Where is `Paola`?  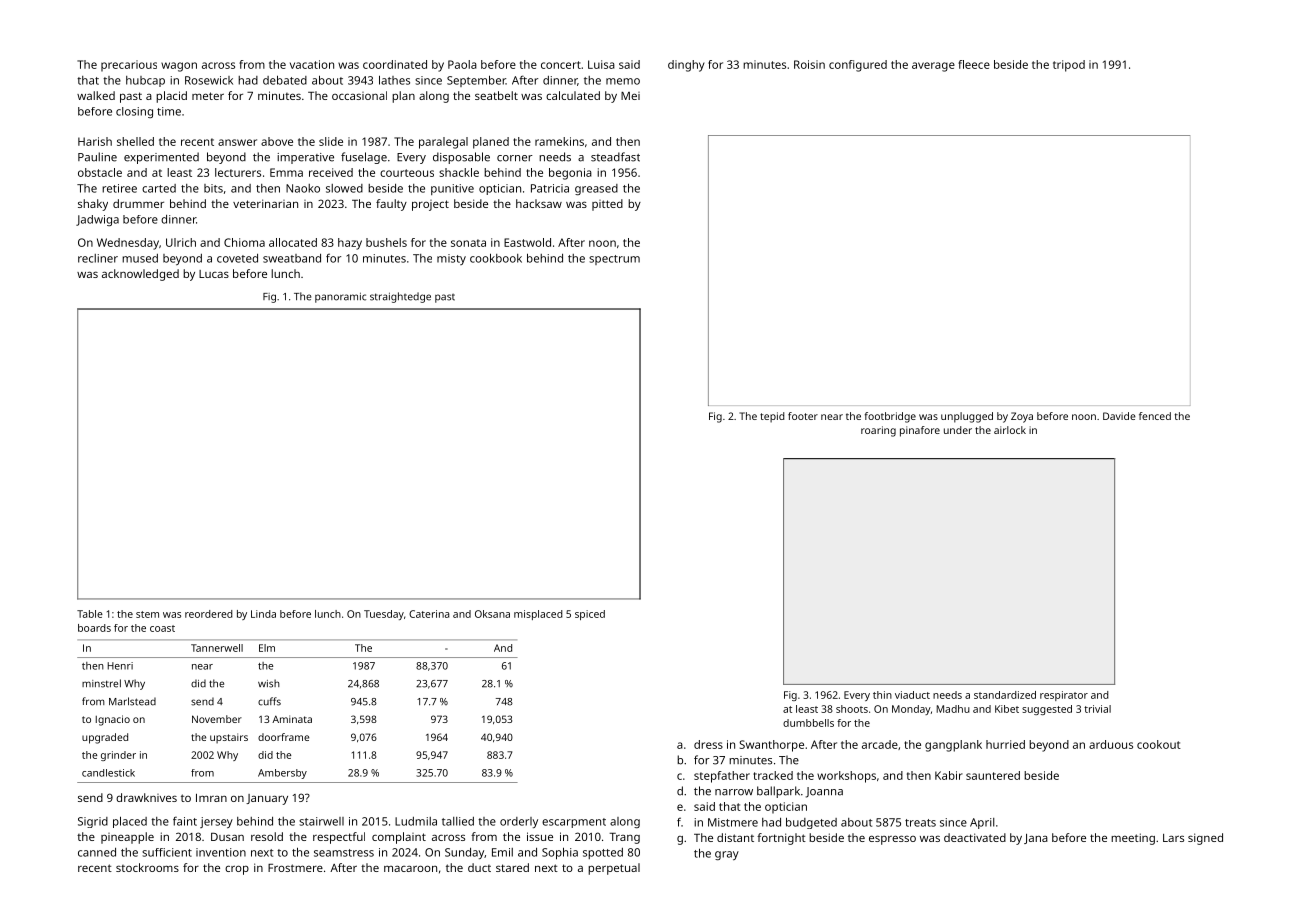
Paola is located at coordinates (462, 64).
